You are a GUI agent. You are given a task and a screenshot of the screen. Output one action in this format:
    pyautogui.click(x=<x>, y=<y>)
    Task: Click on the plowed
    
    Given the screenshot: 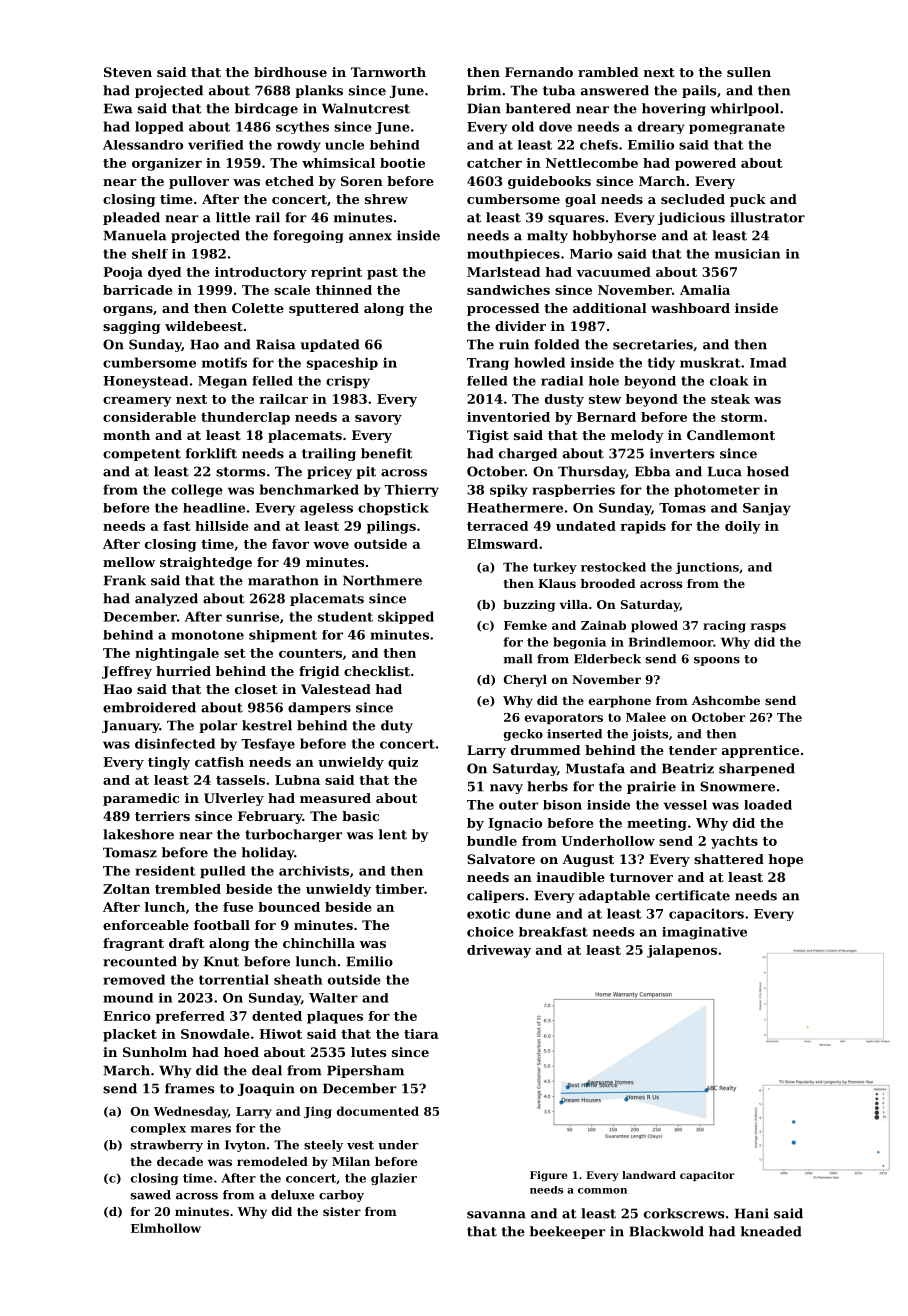 What is the action you would take?
    pyautogui.click(x=654, y=626)
